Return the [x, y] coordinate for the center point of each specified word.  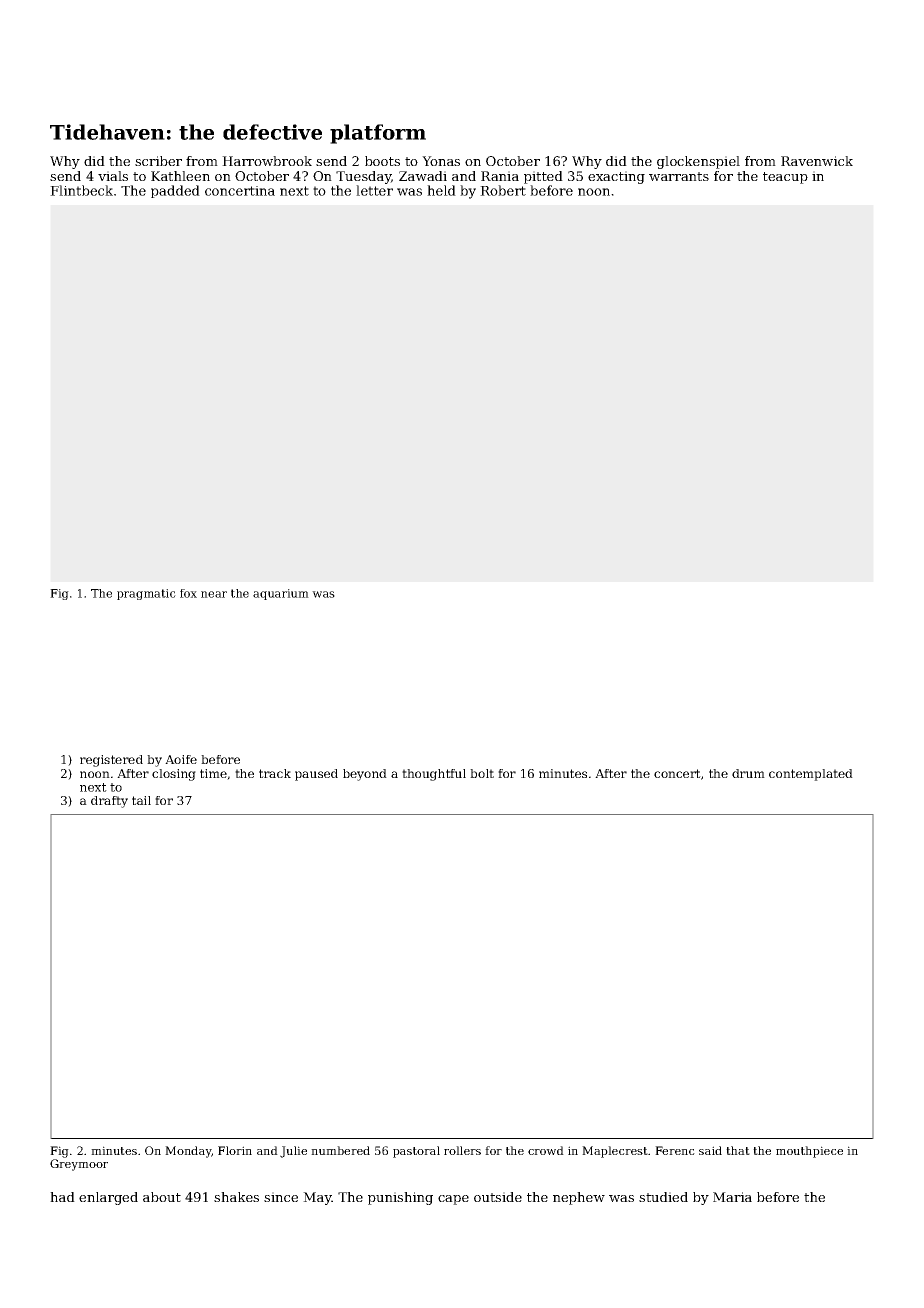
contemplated [811, 775]
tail [141, 800]
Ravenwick [817, 161]
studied [663, 1197]
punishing [400, 1198]
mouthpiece [809, 1152]
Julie [293, 1152]
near [214, 594]
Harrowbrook [267, 161]
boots [382, 161]
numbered [340, 1150]
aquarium [281, 594]
